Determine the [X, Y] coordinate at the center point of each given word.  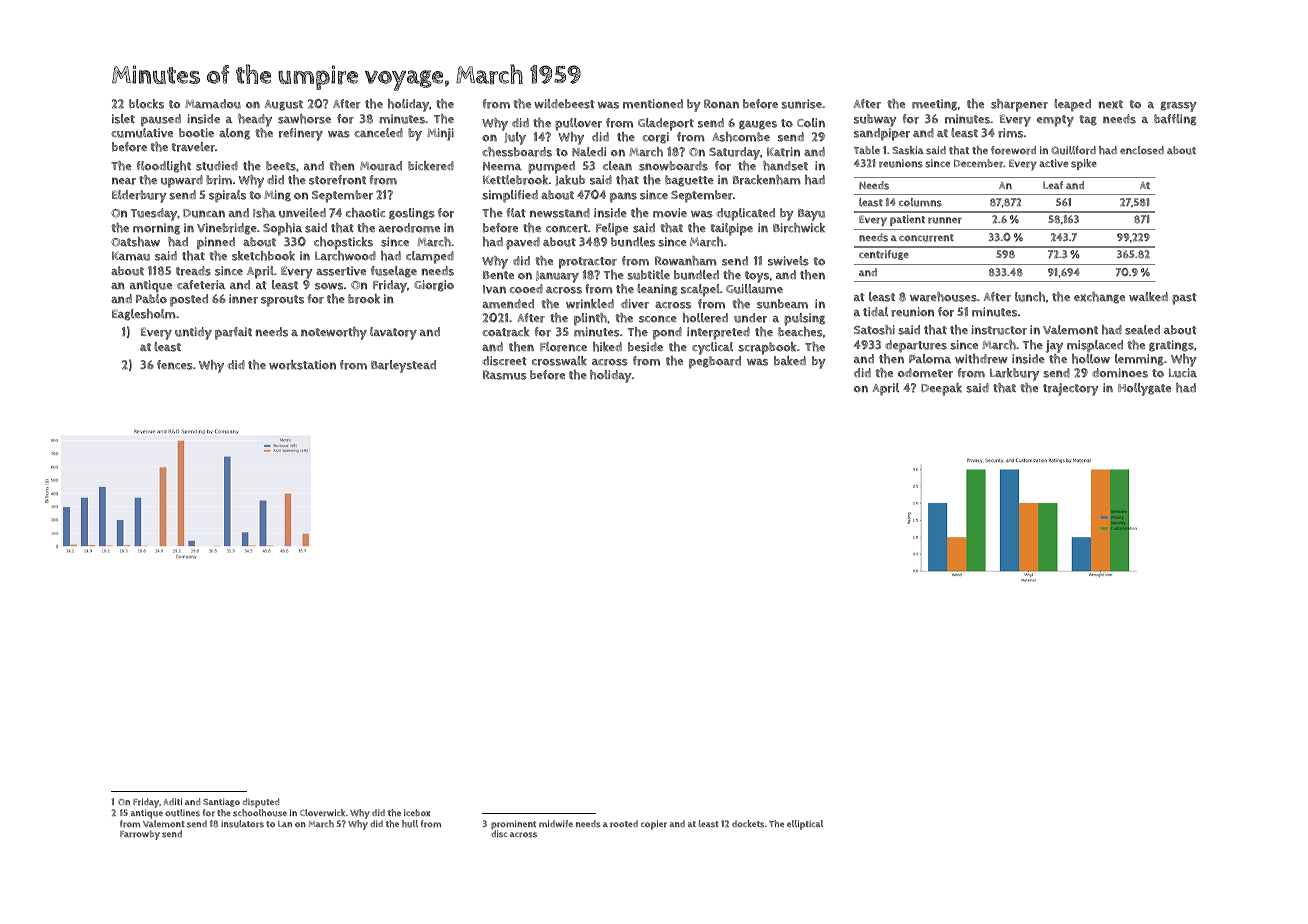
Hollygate [1144, 389]
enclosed [1142, 150]
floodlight [163, 167]
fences [175, 365]
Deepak [941, 389]
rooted [624, 824]
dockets [748, 824]
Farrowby [140, 835]
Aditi [172, 801]
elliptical [805, 825]
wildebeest [564, 104]
